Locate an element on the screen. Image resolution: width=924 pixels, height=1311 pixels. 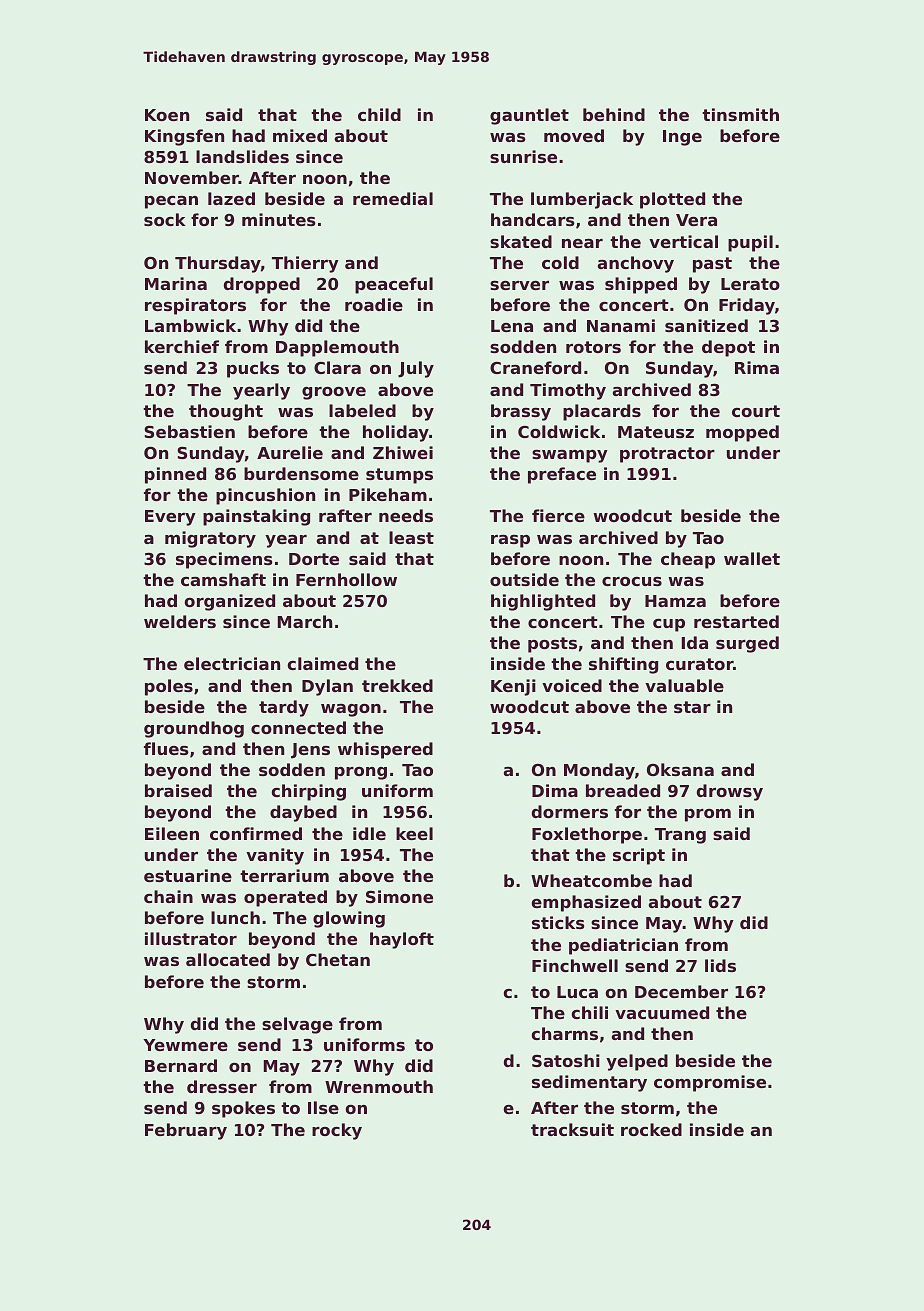
spokes is located at coordinates (243, 1109).
